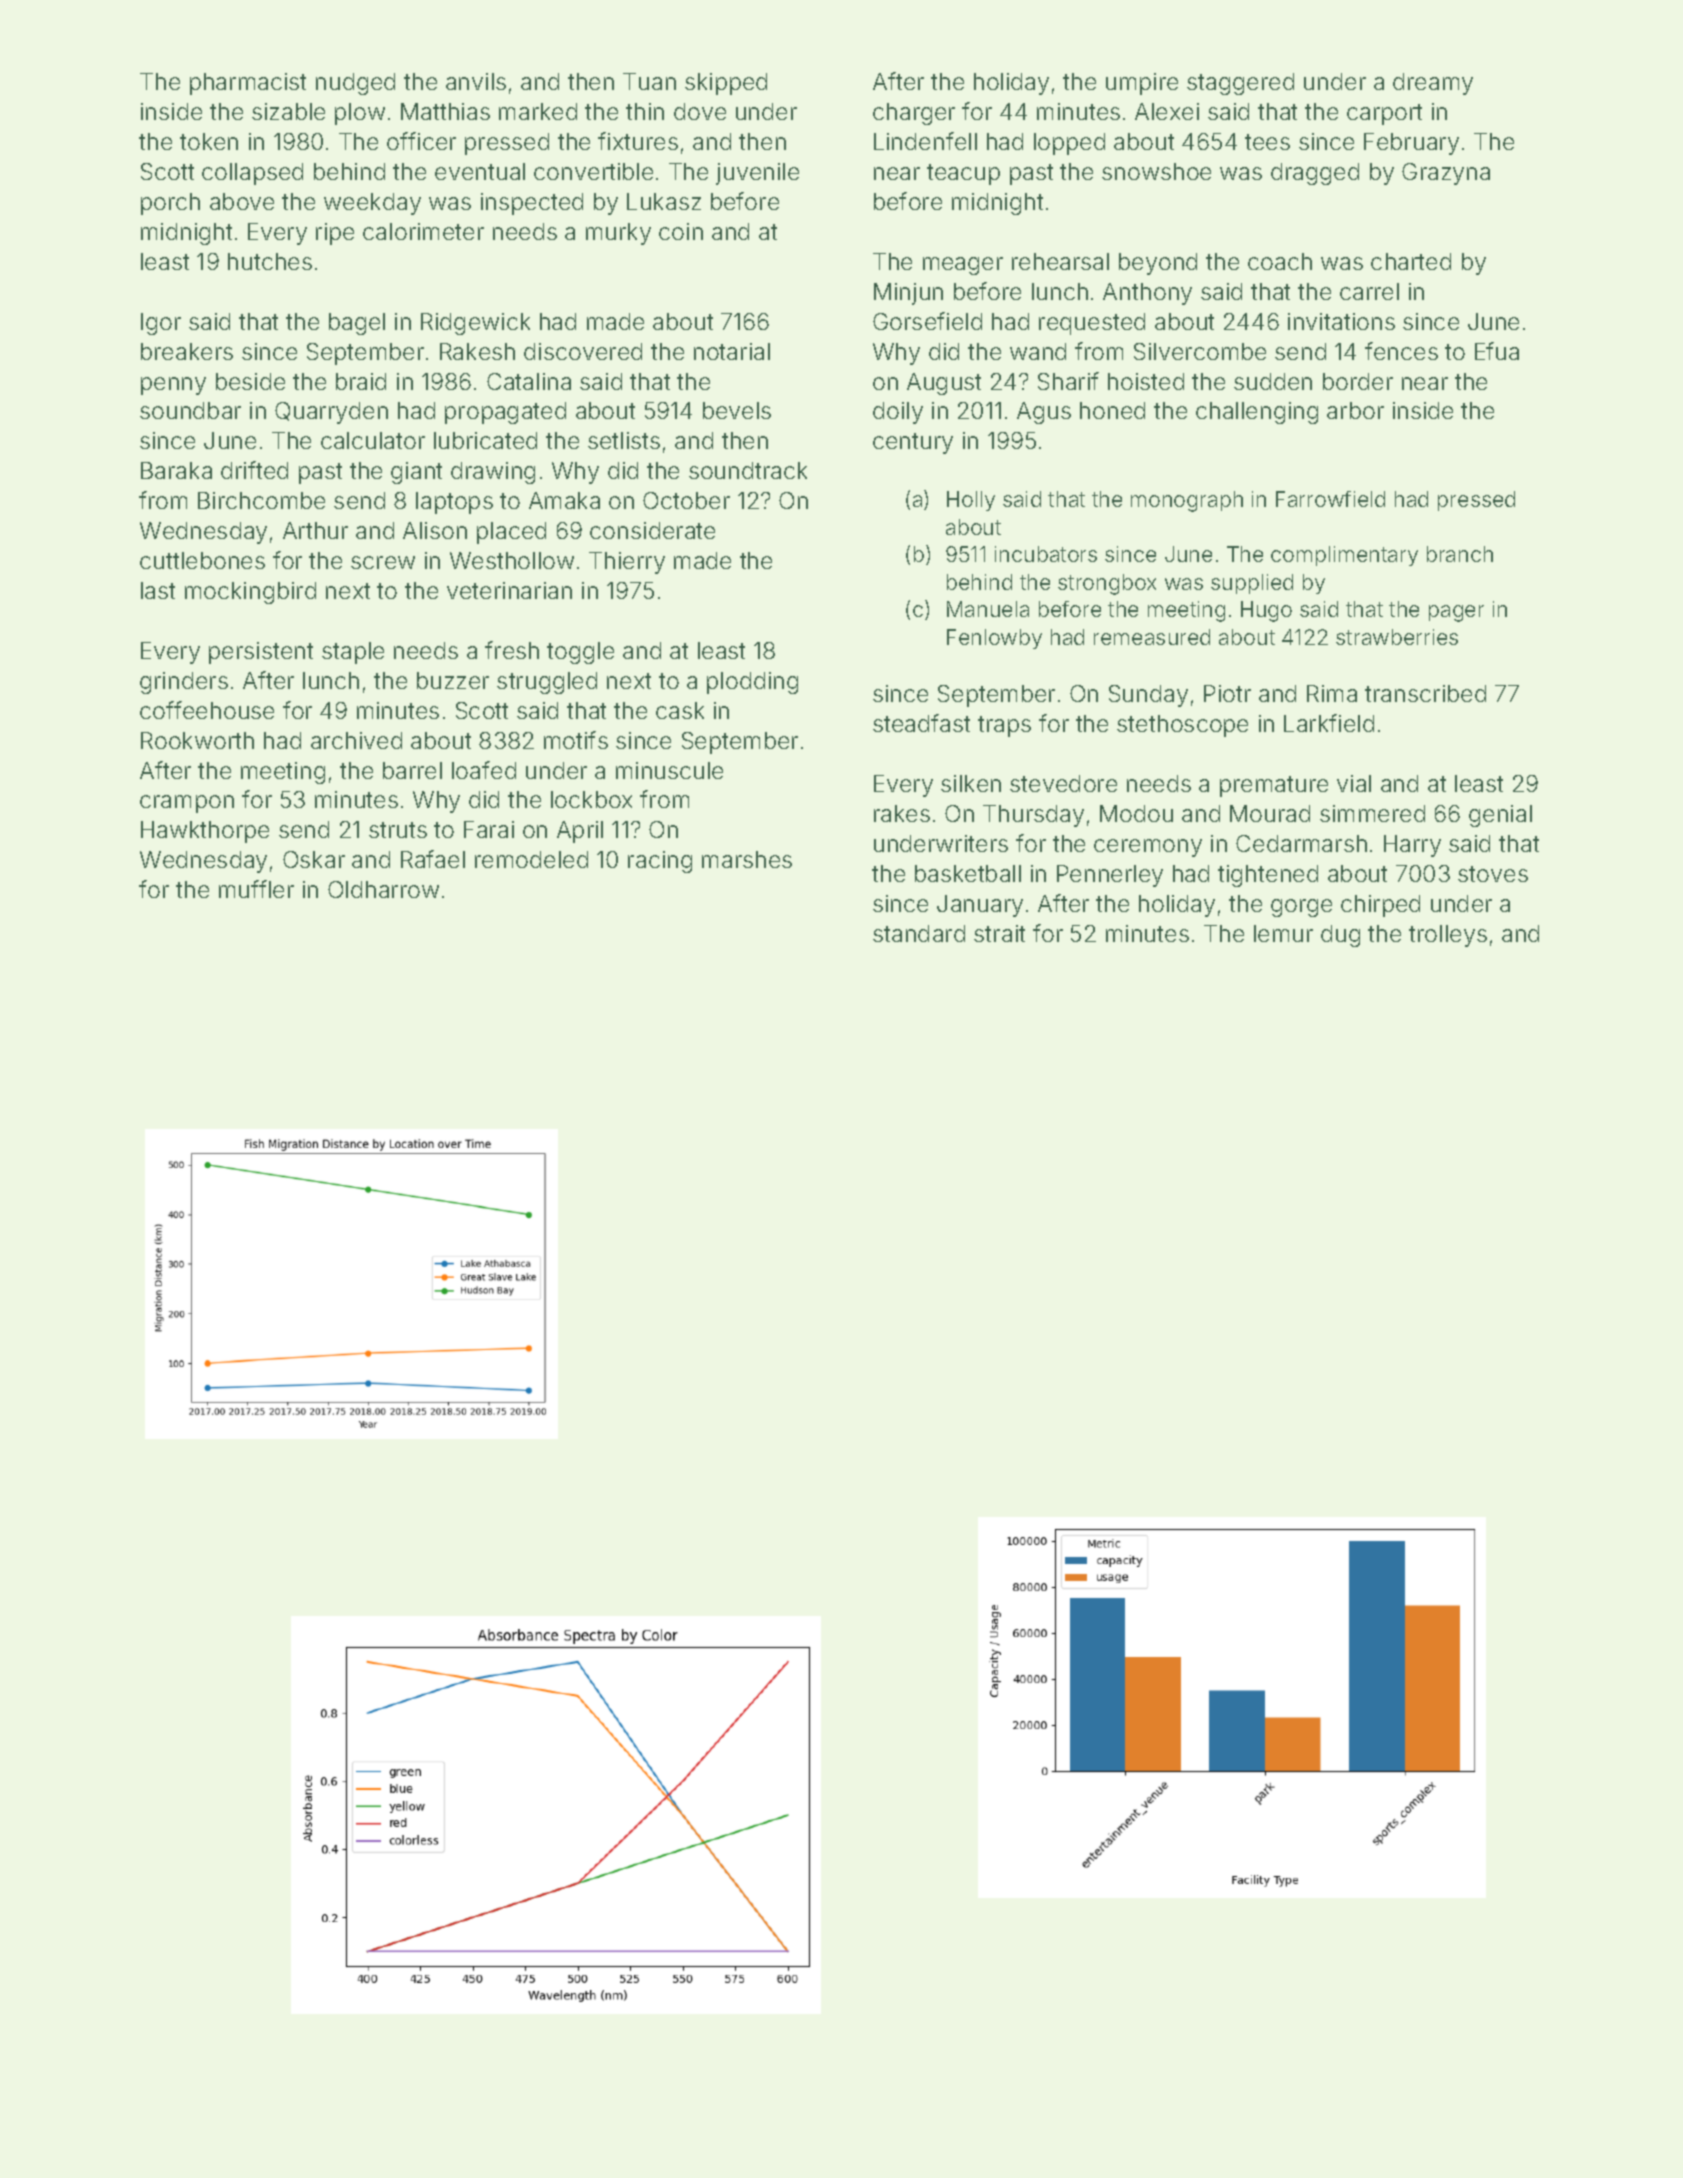  What do you see at coordinates (963, 174) in the screenshot?
I see `teacup` at bounding box center [963, 174].
